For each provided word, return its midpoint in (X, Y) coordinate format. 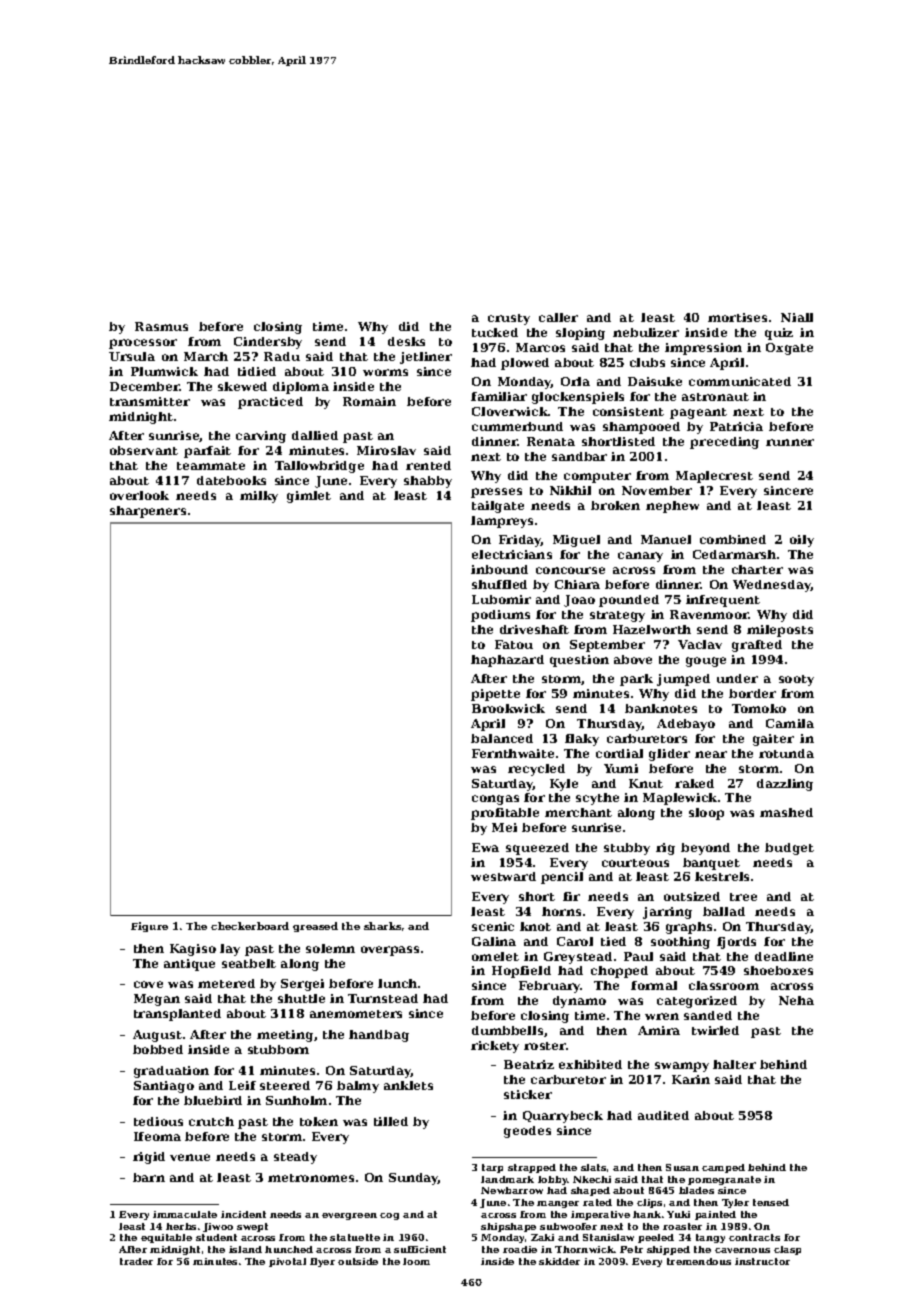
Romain (369, 401)
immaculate (185, 1214)
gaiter (773, 740)
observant (144, 450)
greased (315, 927)
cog (389, 1216)
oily (802, 541)
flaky (582, 740)
